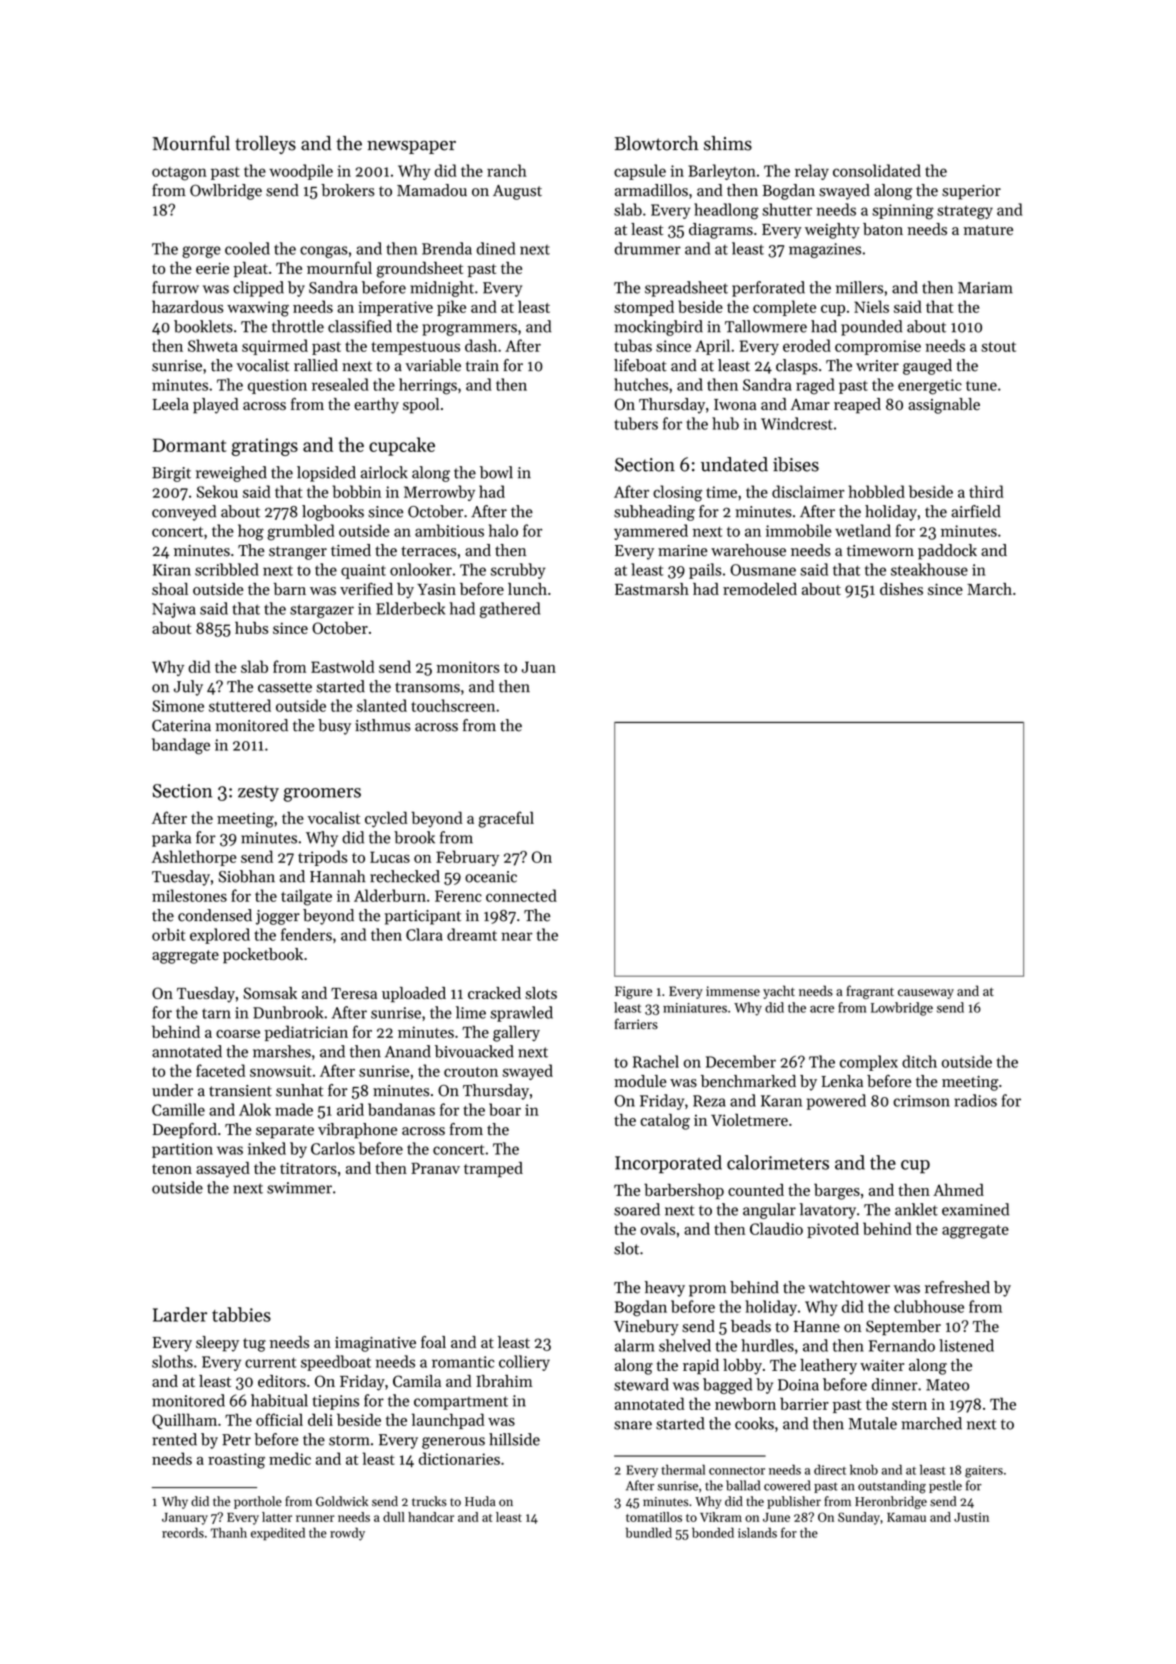 The width and height of the screenshot is (1176, 1664). I want to click on newspaper, so click(411, 147).
